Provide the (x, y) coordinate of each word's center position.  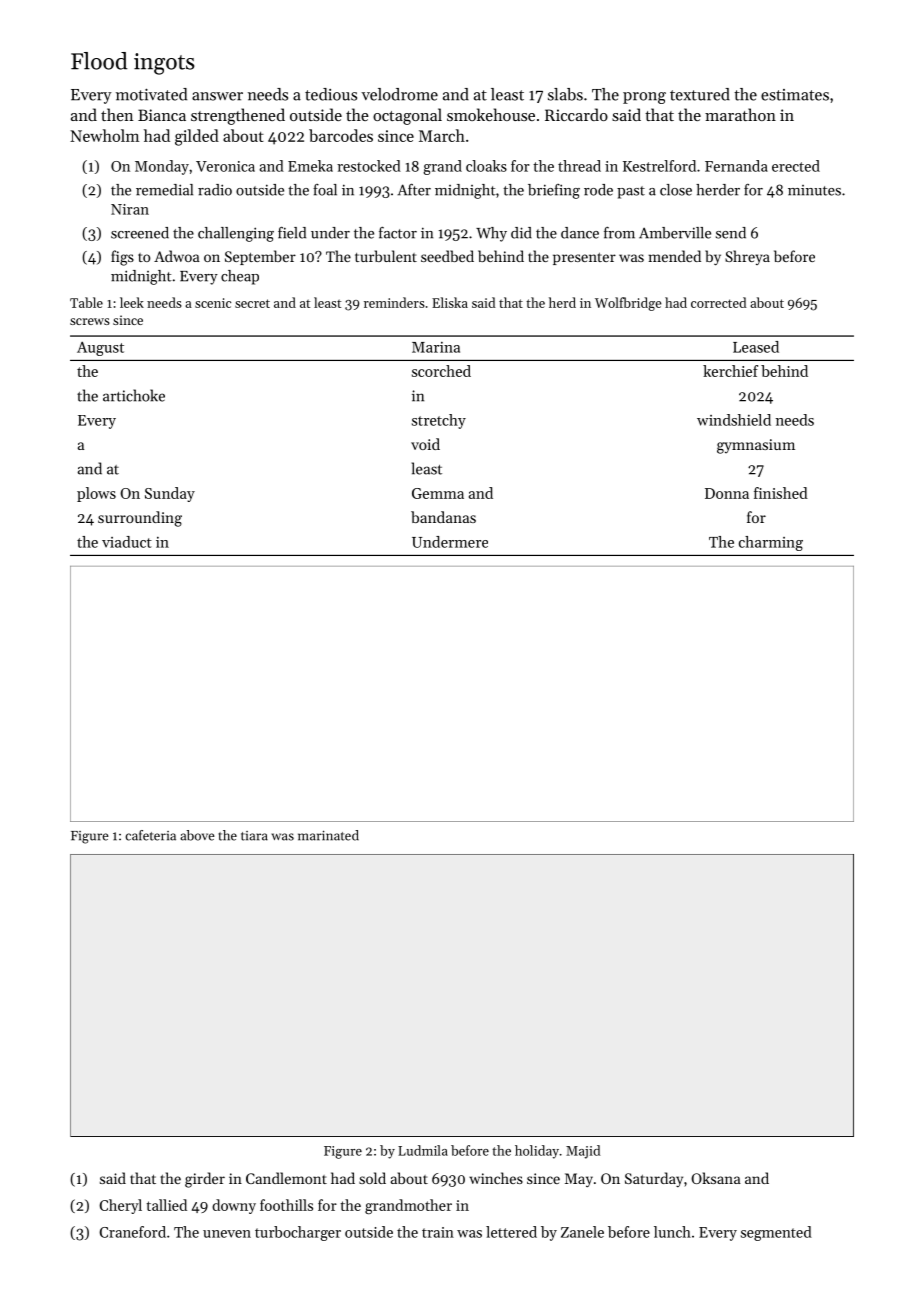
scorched (441, 371)
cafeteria (150, 835)
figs (122, 258)
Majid (583, 1152)
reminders (394, 302)
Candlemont (286, 1178)
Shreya (747, 257)
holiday (537, 1152)
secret (252, 303)
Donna (727, 493)
